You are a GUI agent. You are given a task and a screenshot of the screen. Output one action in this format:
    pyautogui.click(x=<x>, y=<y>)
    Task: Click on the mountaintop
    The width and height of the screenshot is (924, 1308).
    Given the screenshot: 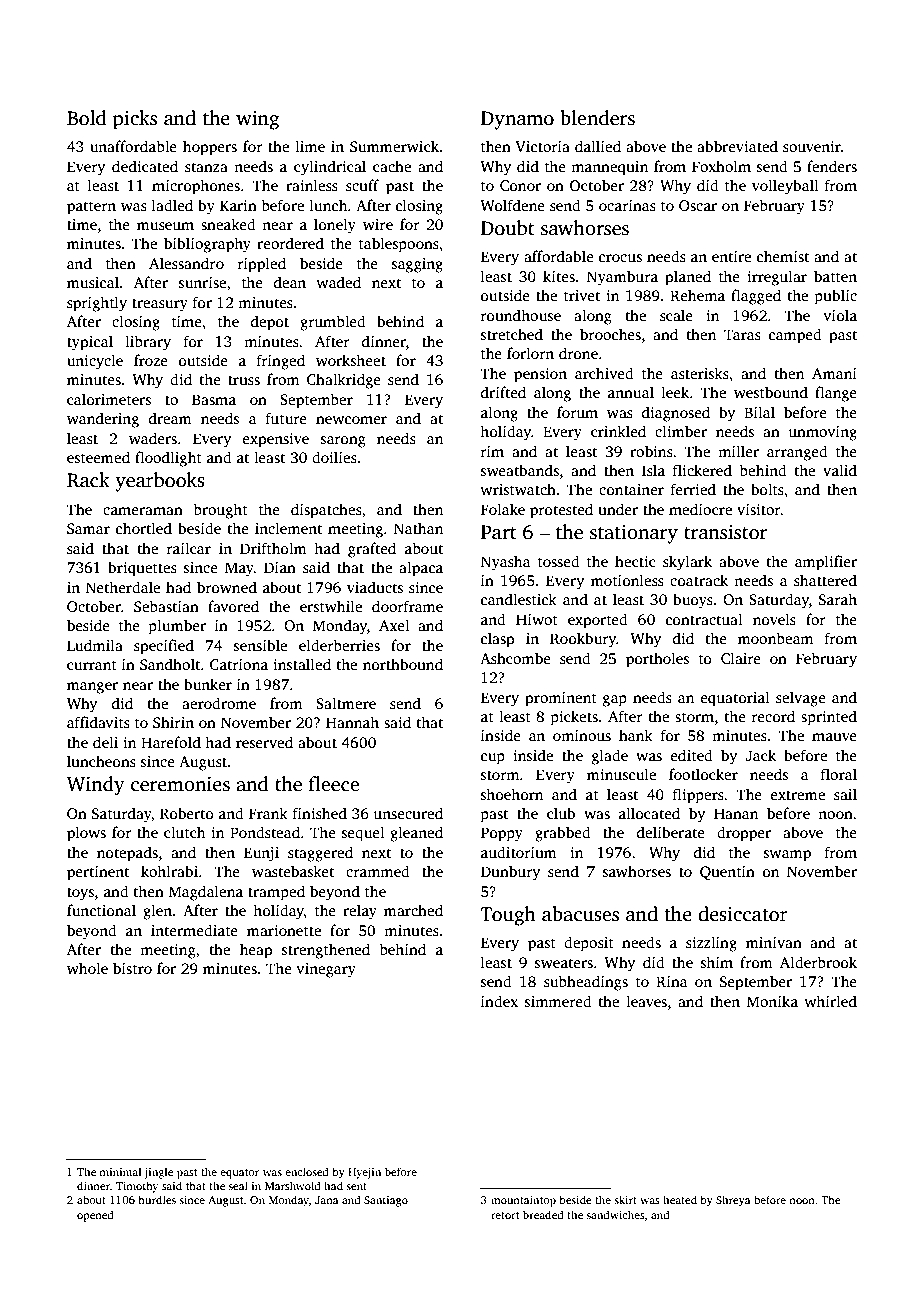 What is the action you would take?
    pyautogui.click(x=523, y=1201)
